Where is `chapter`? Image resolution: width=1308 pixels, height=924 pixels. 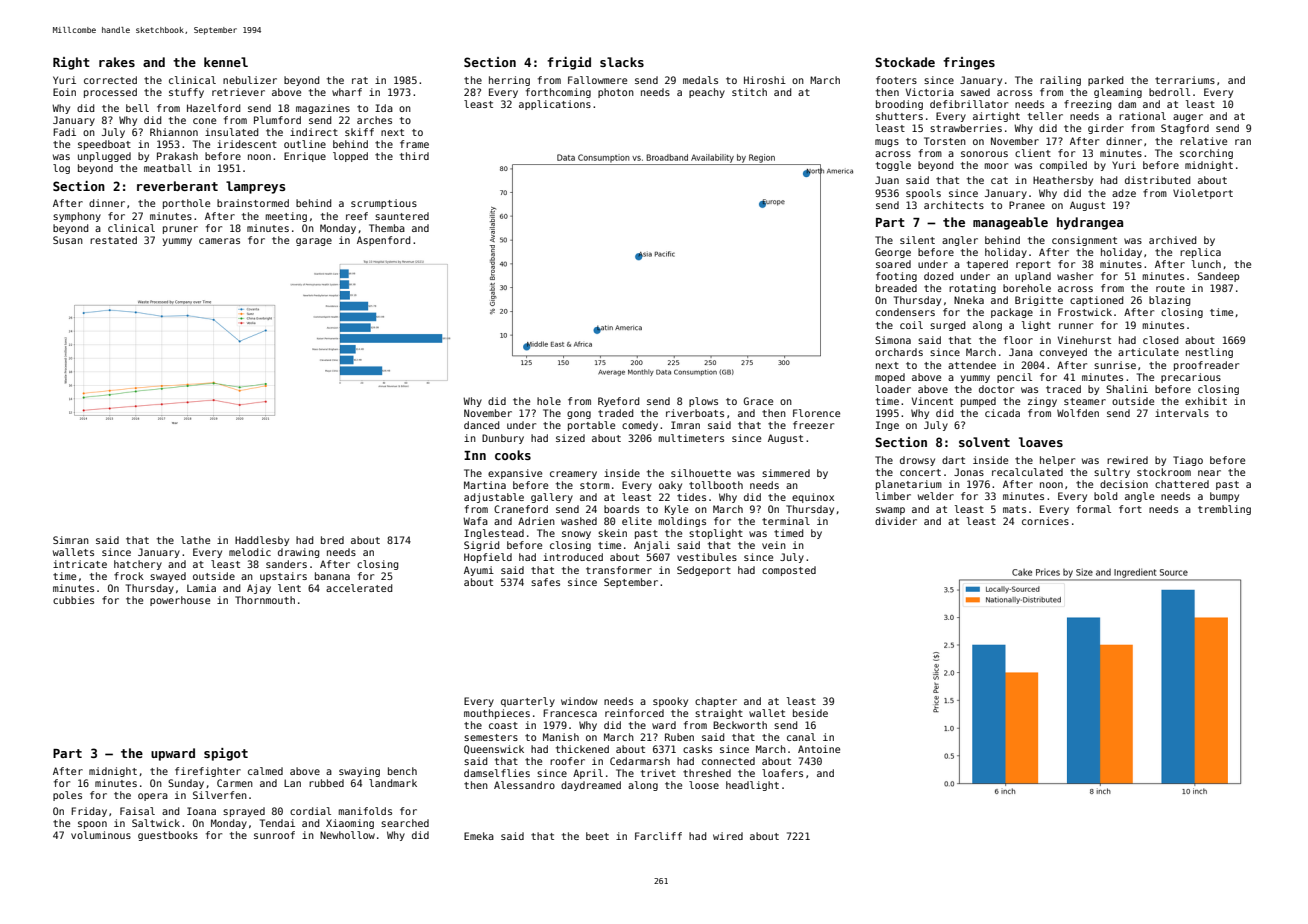
chapter is located at coordinates (716, 702).
